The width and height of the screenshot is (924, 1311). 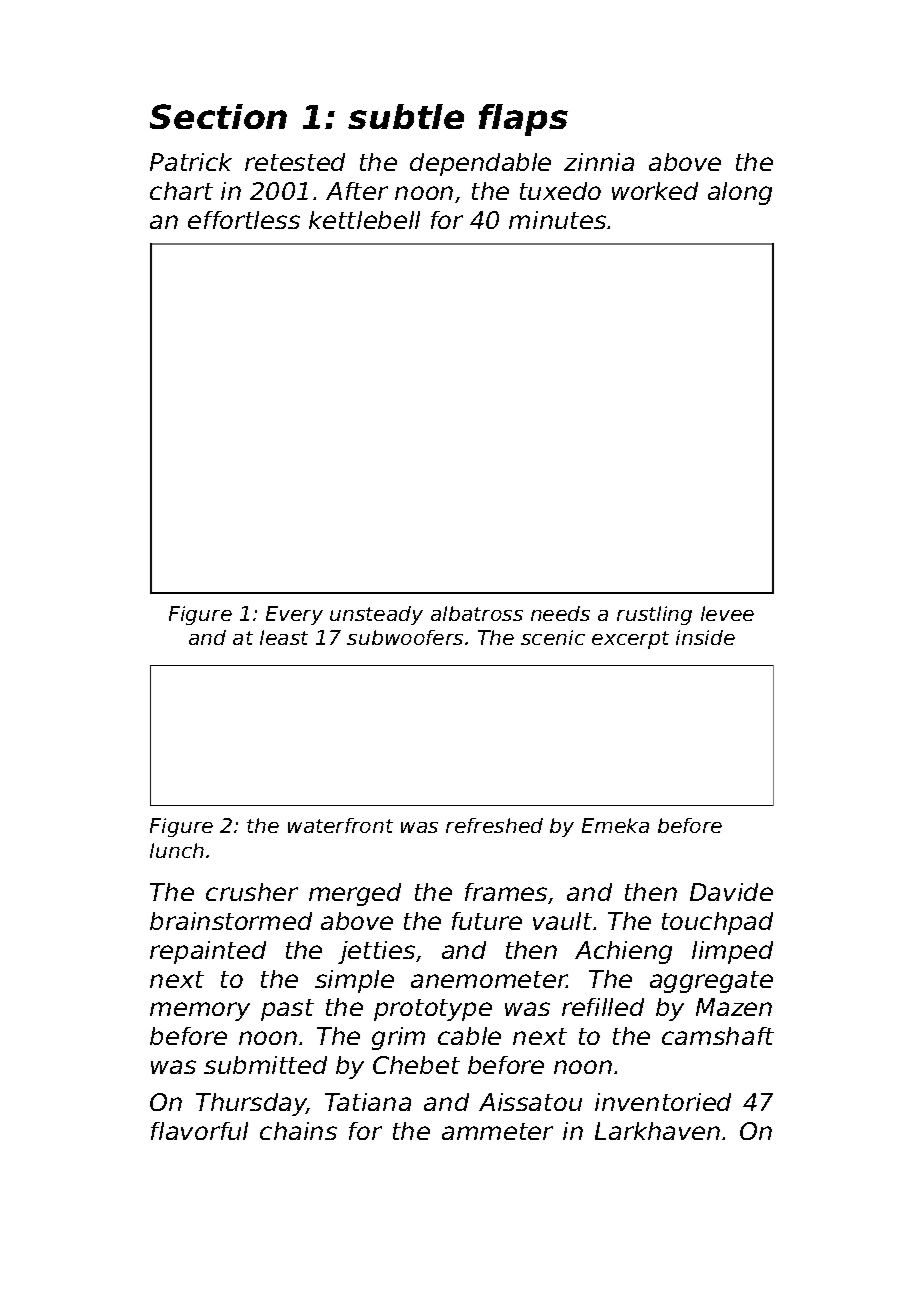 I want to click on refilled, so click(x=603, y=1007).
